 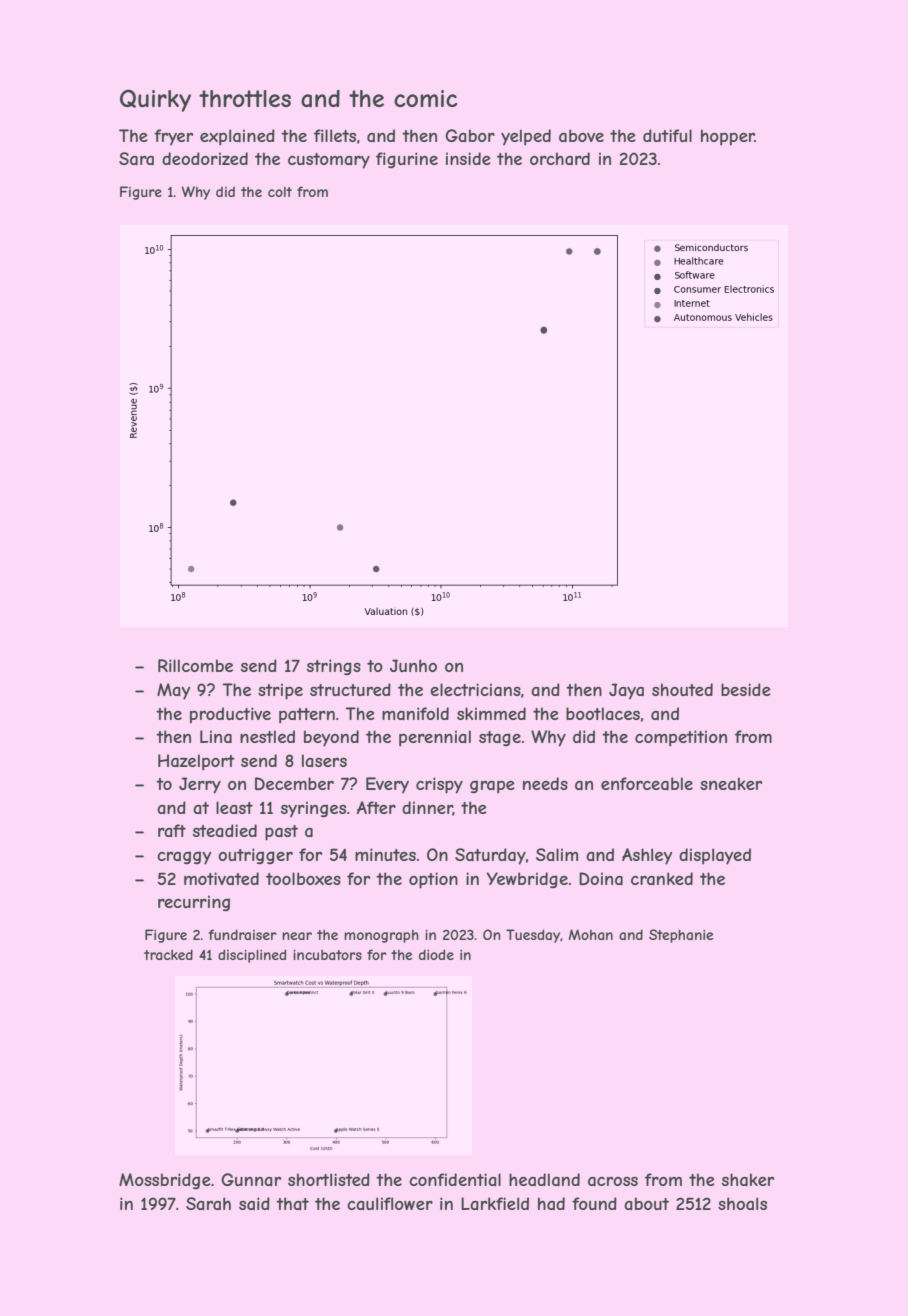 What do you see at coordinates (195, 665) in the page?
I see `Rillcombe` at bounding box center [195, 665].
